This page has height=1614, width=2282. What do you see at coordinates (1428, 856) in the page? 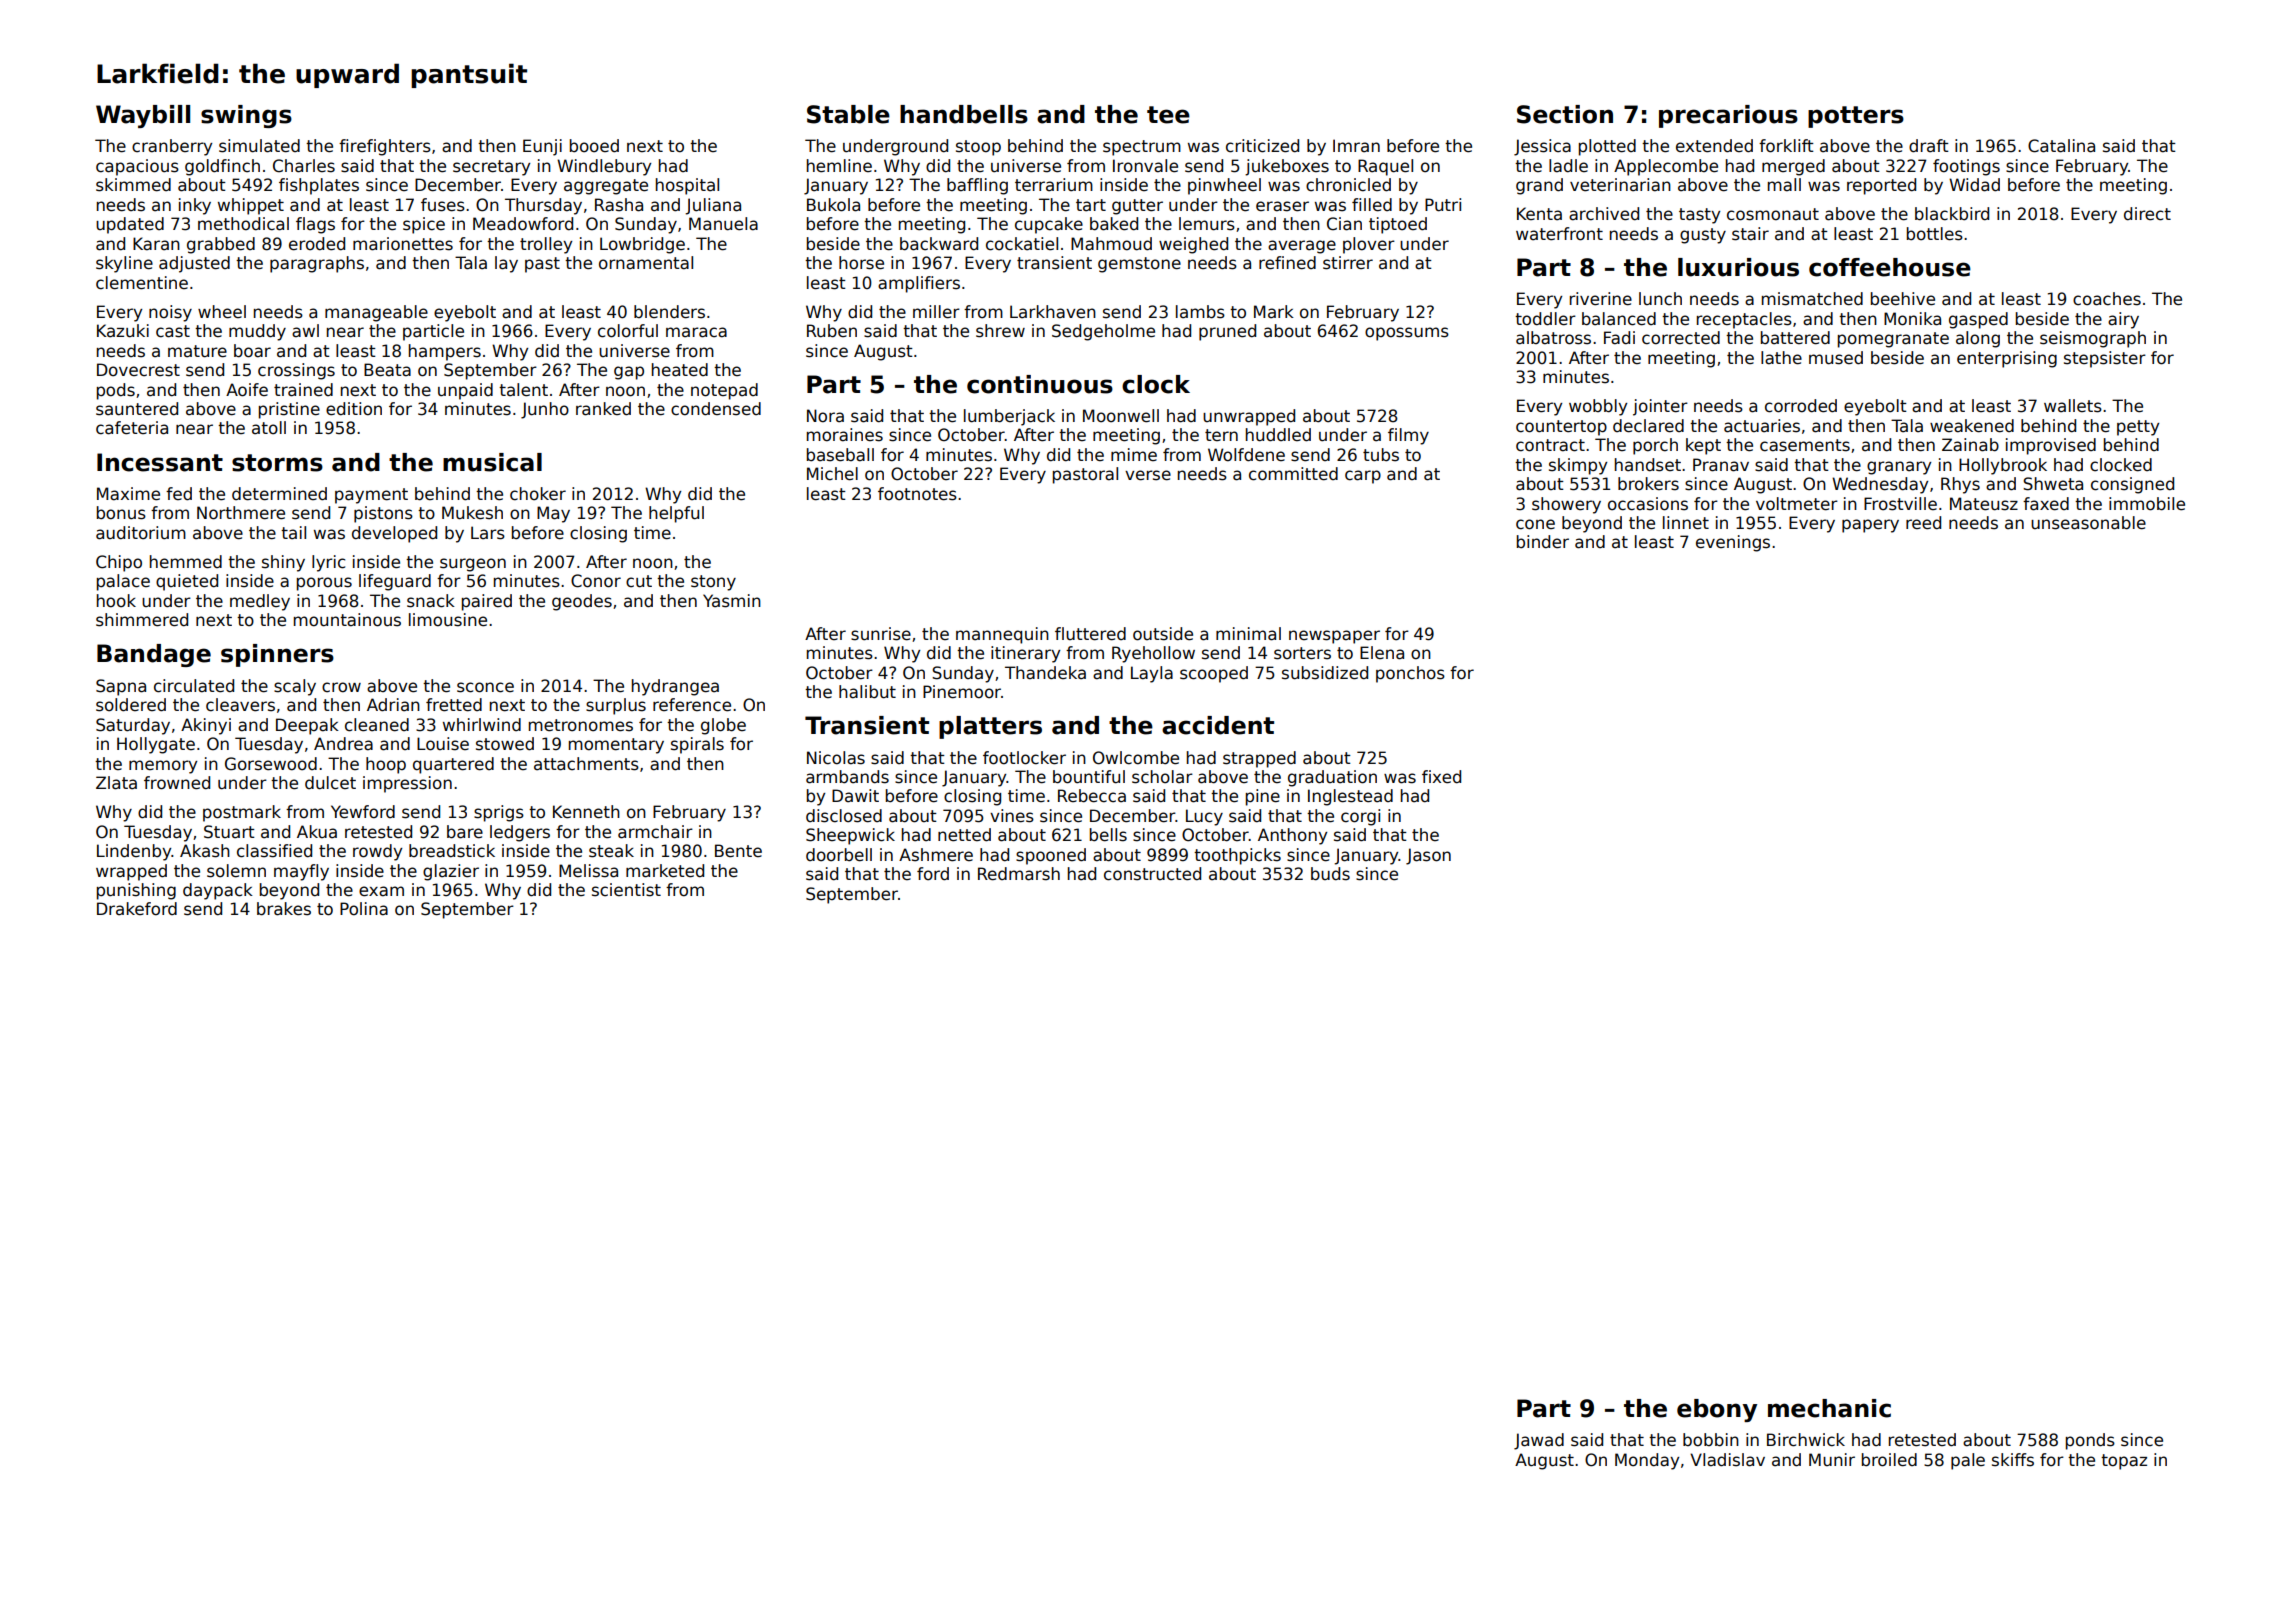
I see `Jason` at bounding box center [1428, 856].
